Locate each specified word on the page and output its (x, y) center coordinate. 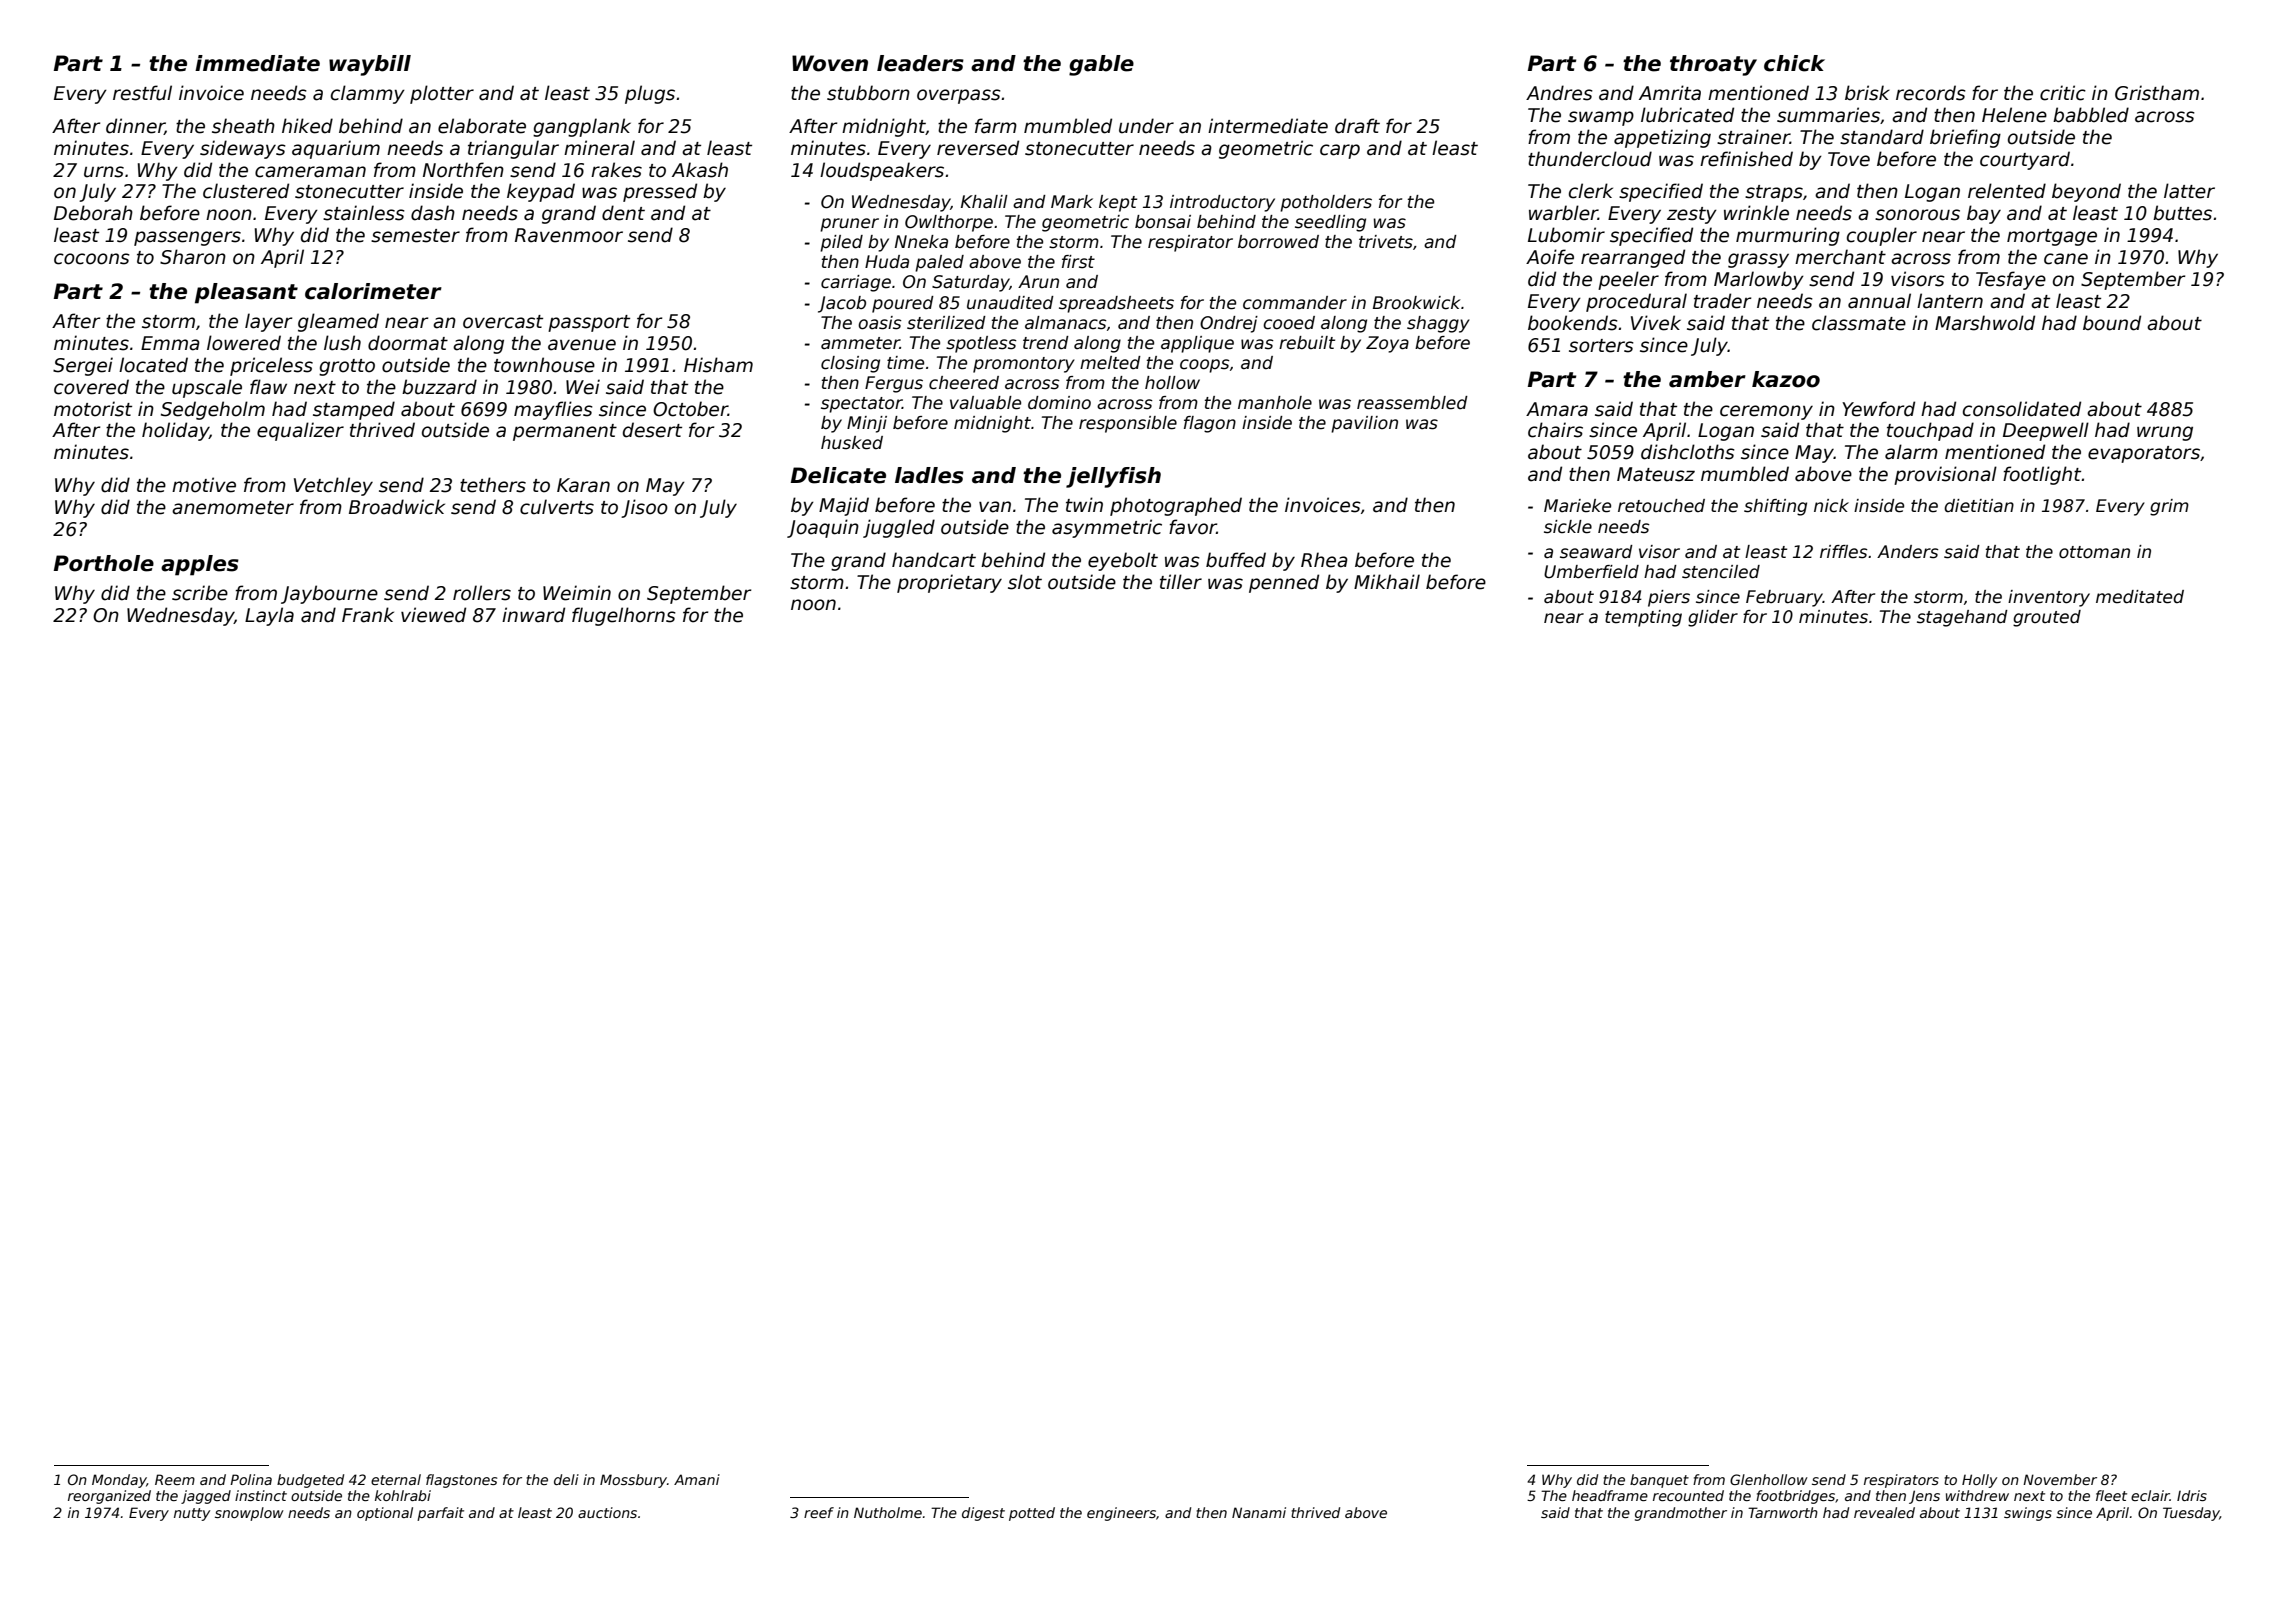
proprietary (949, 583)
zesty (1692, 215)
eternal (396, 1479)
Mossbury (633, 1481)
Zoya (1387, 344)
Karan (583, 485)
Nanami (1259, 1512)
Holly (1979, 1481)
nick (1831, 506)
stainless (364, 213)
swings (2028, 1514)
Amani (697, 1479)
